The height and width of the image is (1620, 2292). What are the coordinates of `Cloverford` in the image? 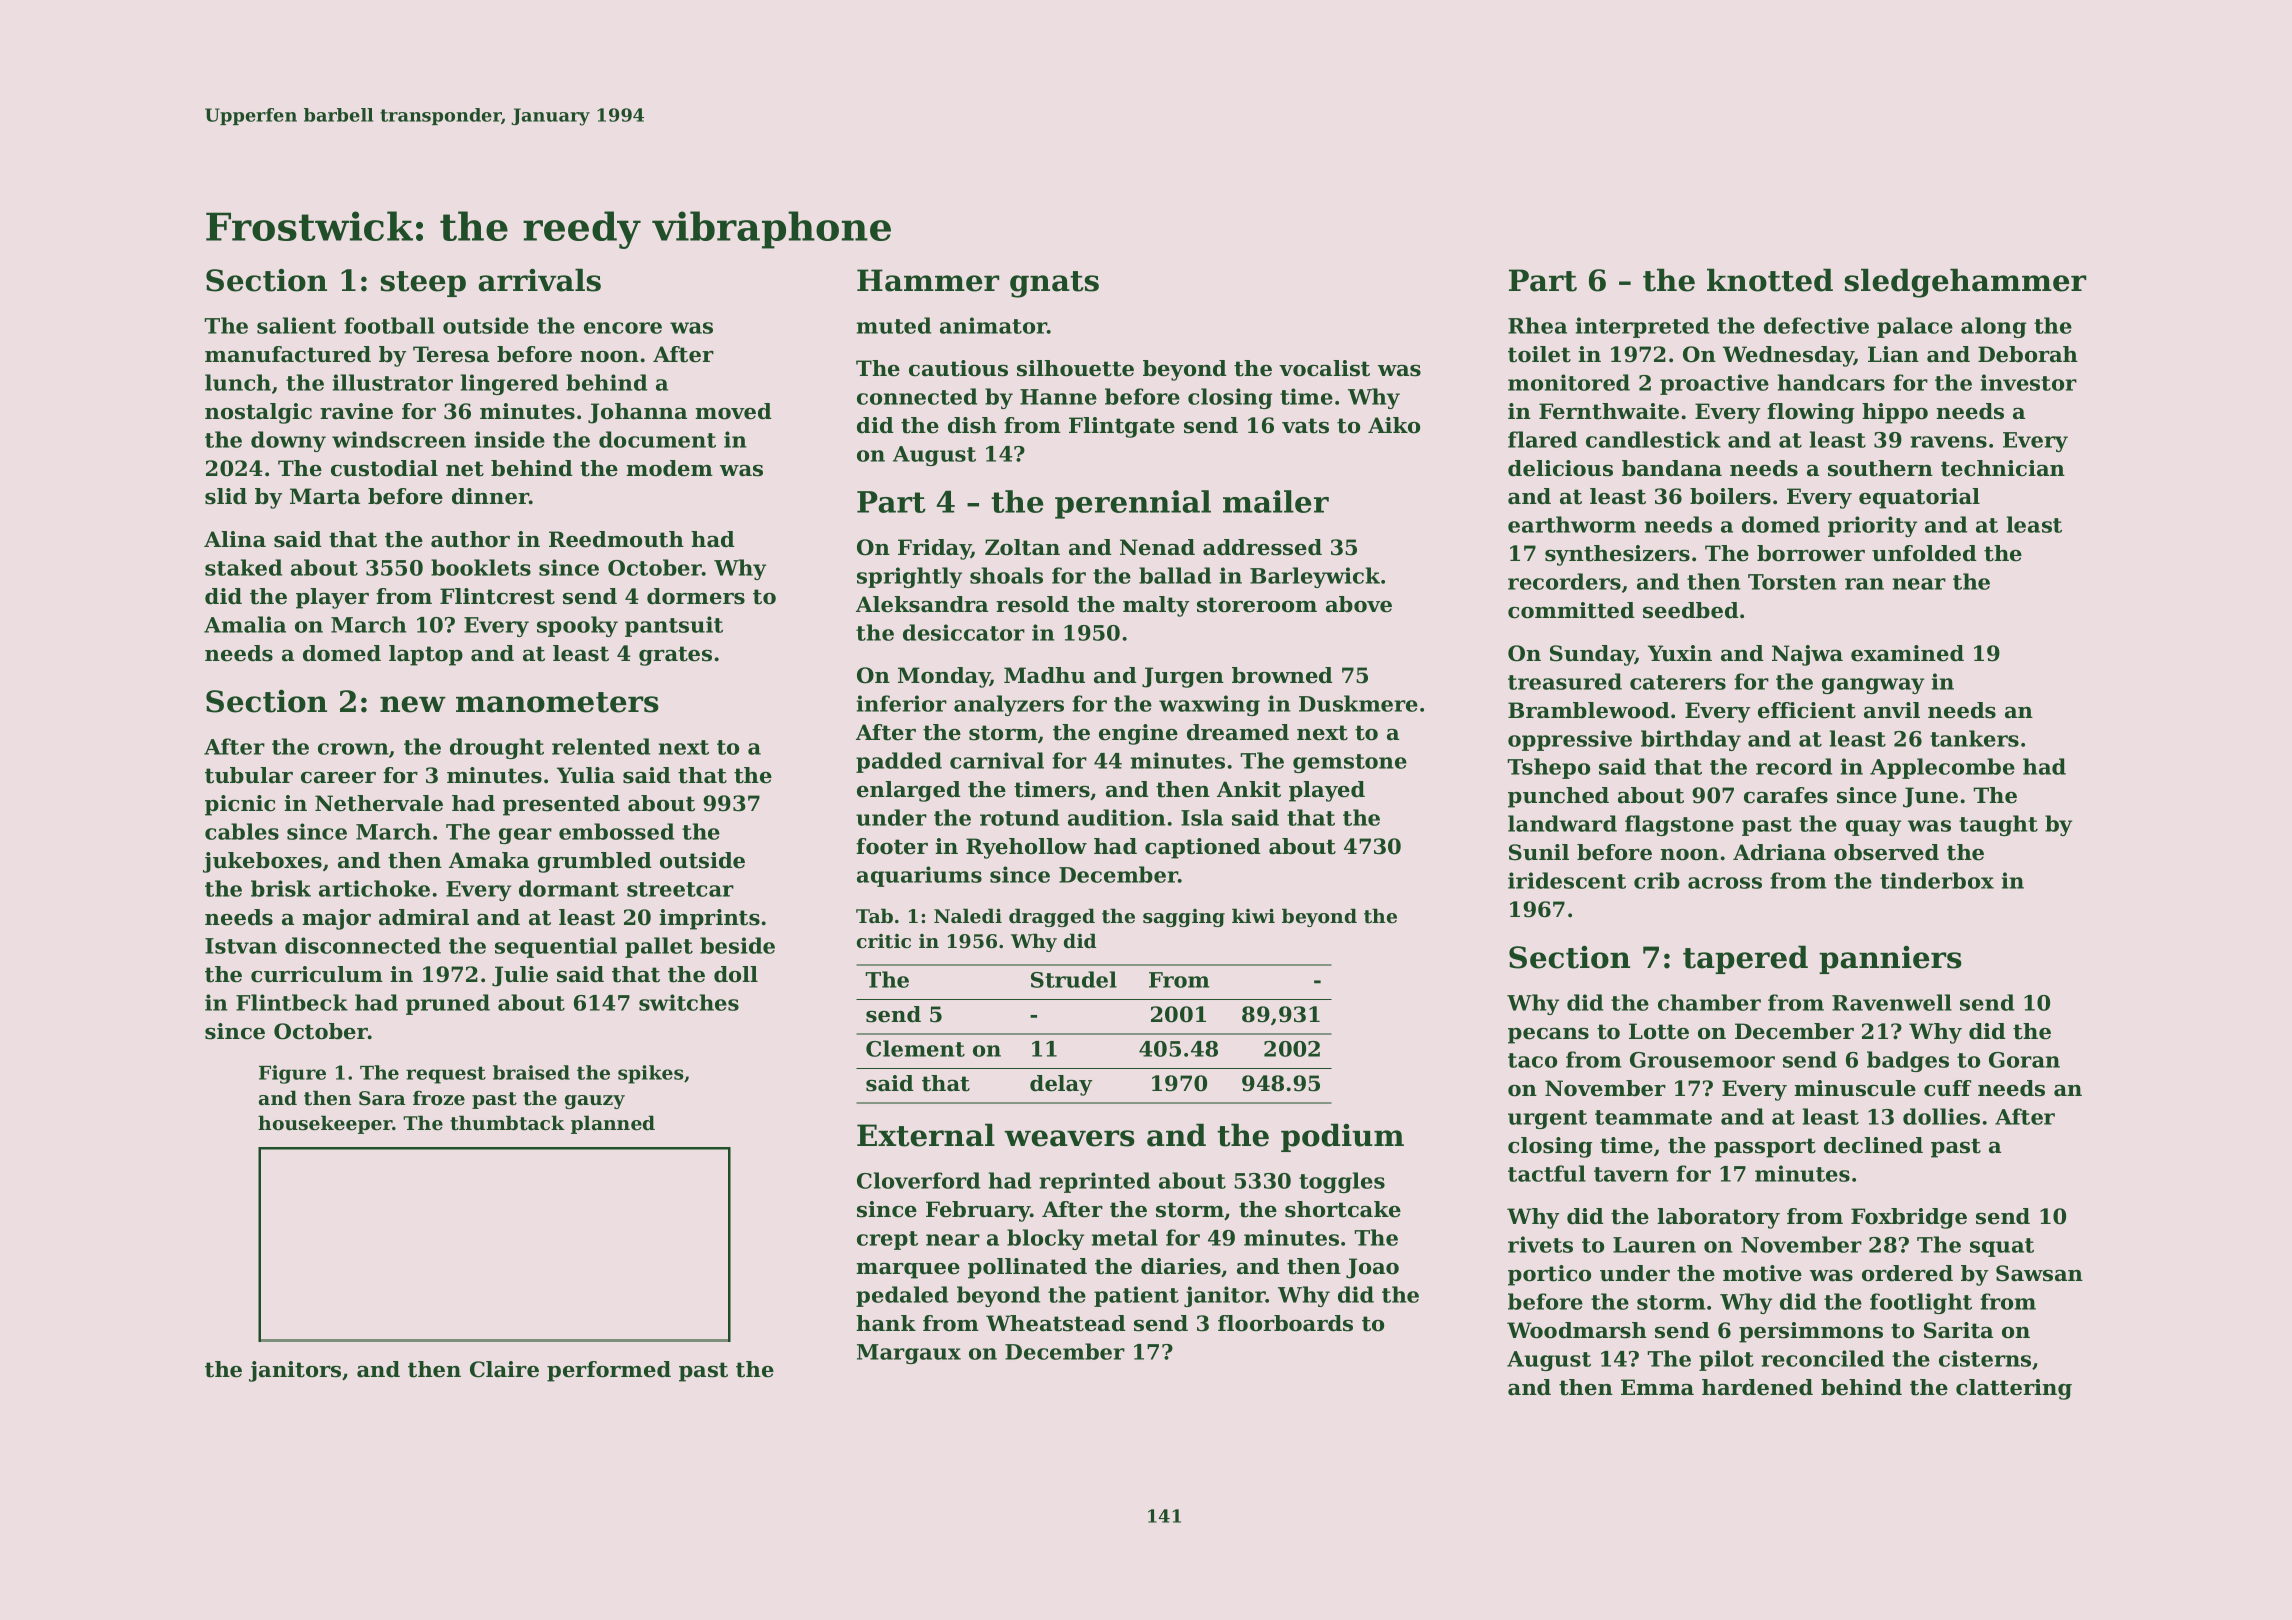 It's located at (918, 1180).
